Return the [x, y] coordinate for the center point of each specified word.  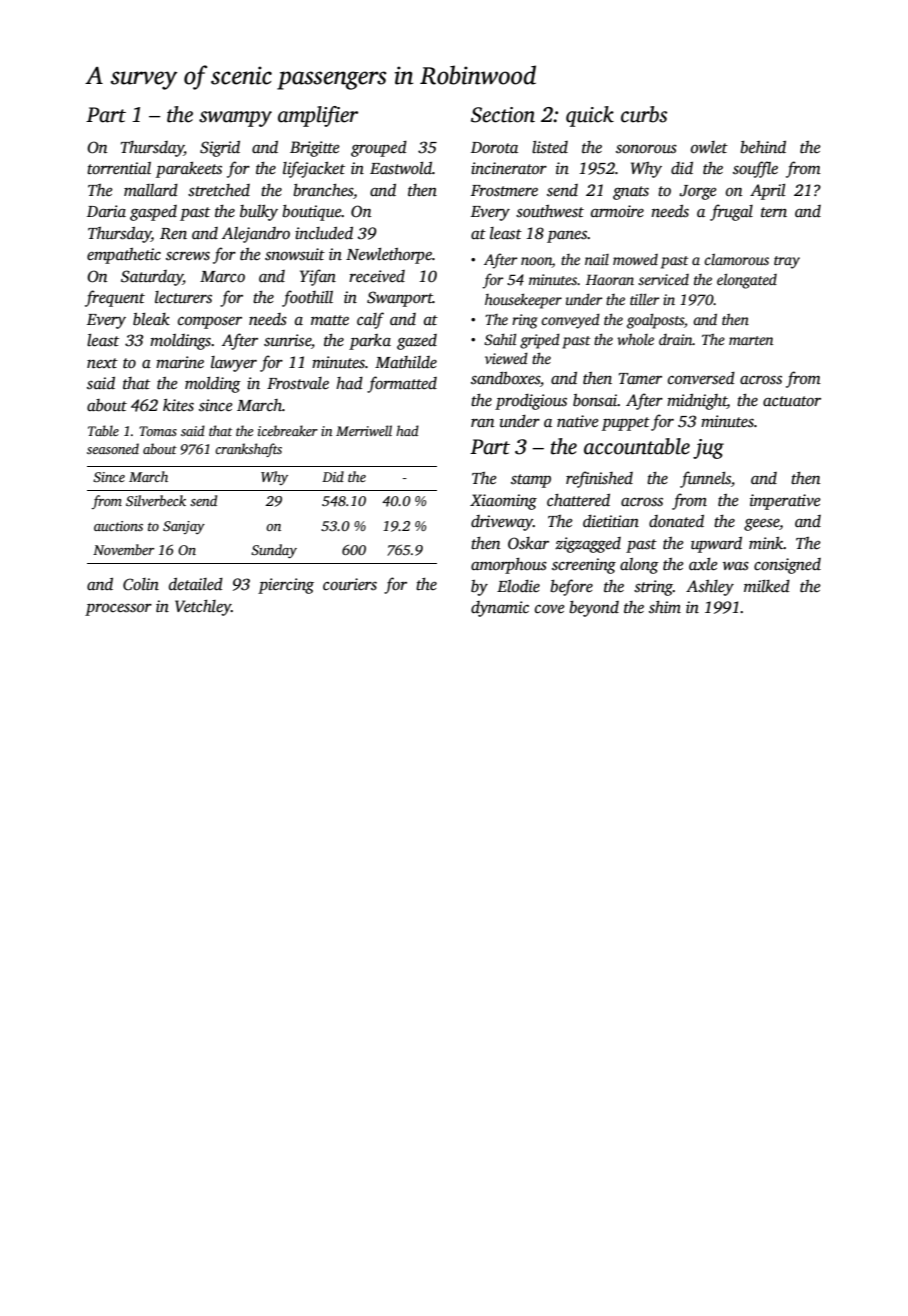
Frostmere [504, 191]
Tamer [640, 379]
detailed [196, 584]
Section [503, 115]
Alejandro [256, 235]
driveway [502, 523]
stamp [531, 481]
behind [763, 147]
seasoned [113, 448]
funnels [705, 479]
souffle [755, 169]
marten [751, 340]
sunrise [287, 340]
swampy [235, 119]
